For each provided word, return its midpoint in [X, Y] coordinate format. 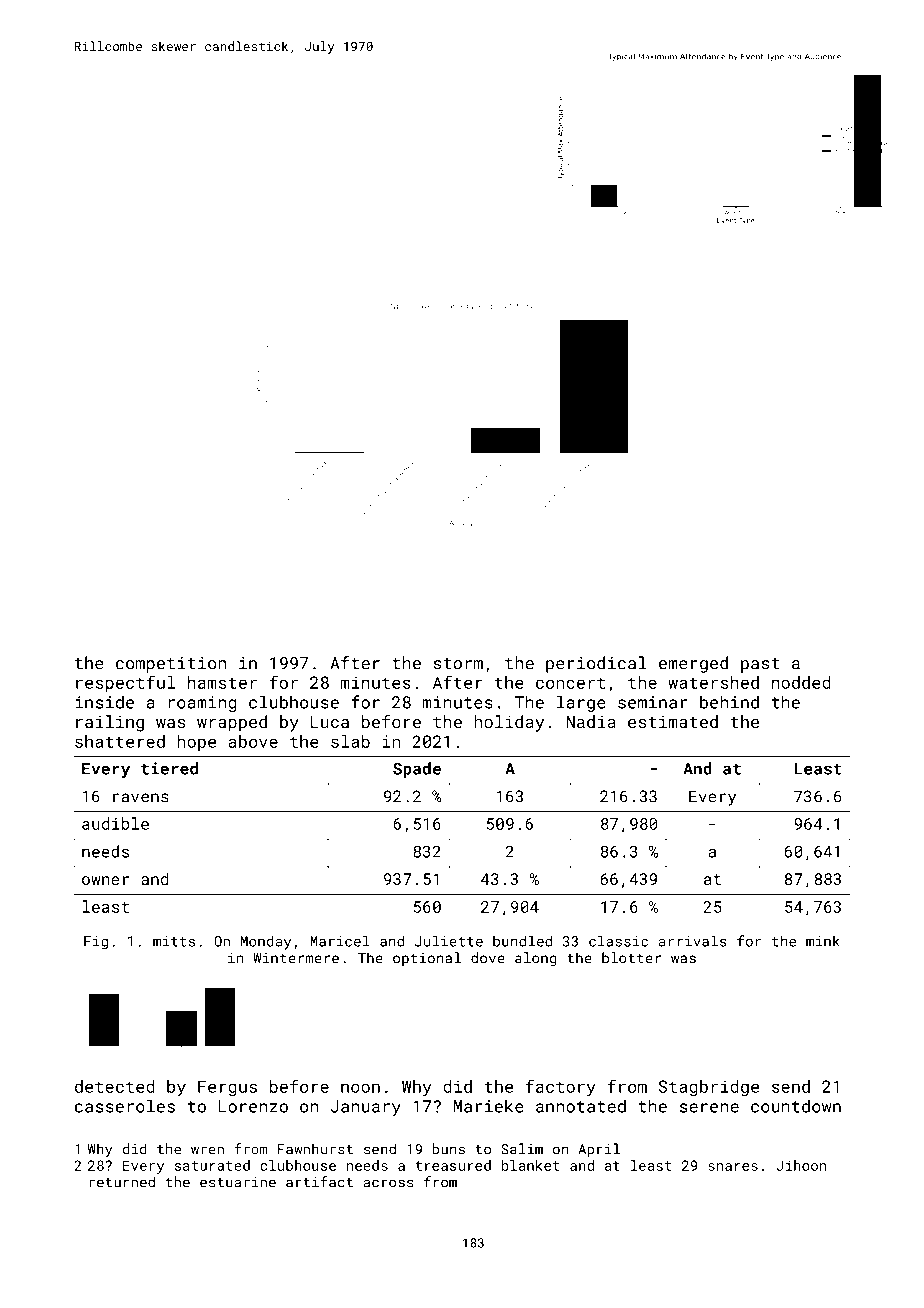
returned [122, 1182]
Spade [417, 770]
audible [115, 823]
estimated [673, 721]
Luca [330, 722]
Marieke [489, 1106]
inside [104, 702]
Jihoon [801, 1165]
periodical [596, 664]
